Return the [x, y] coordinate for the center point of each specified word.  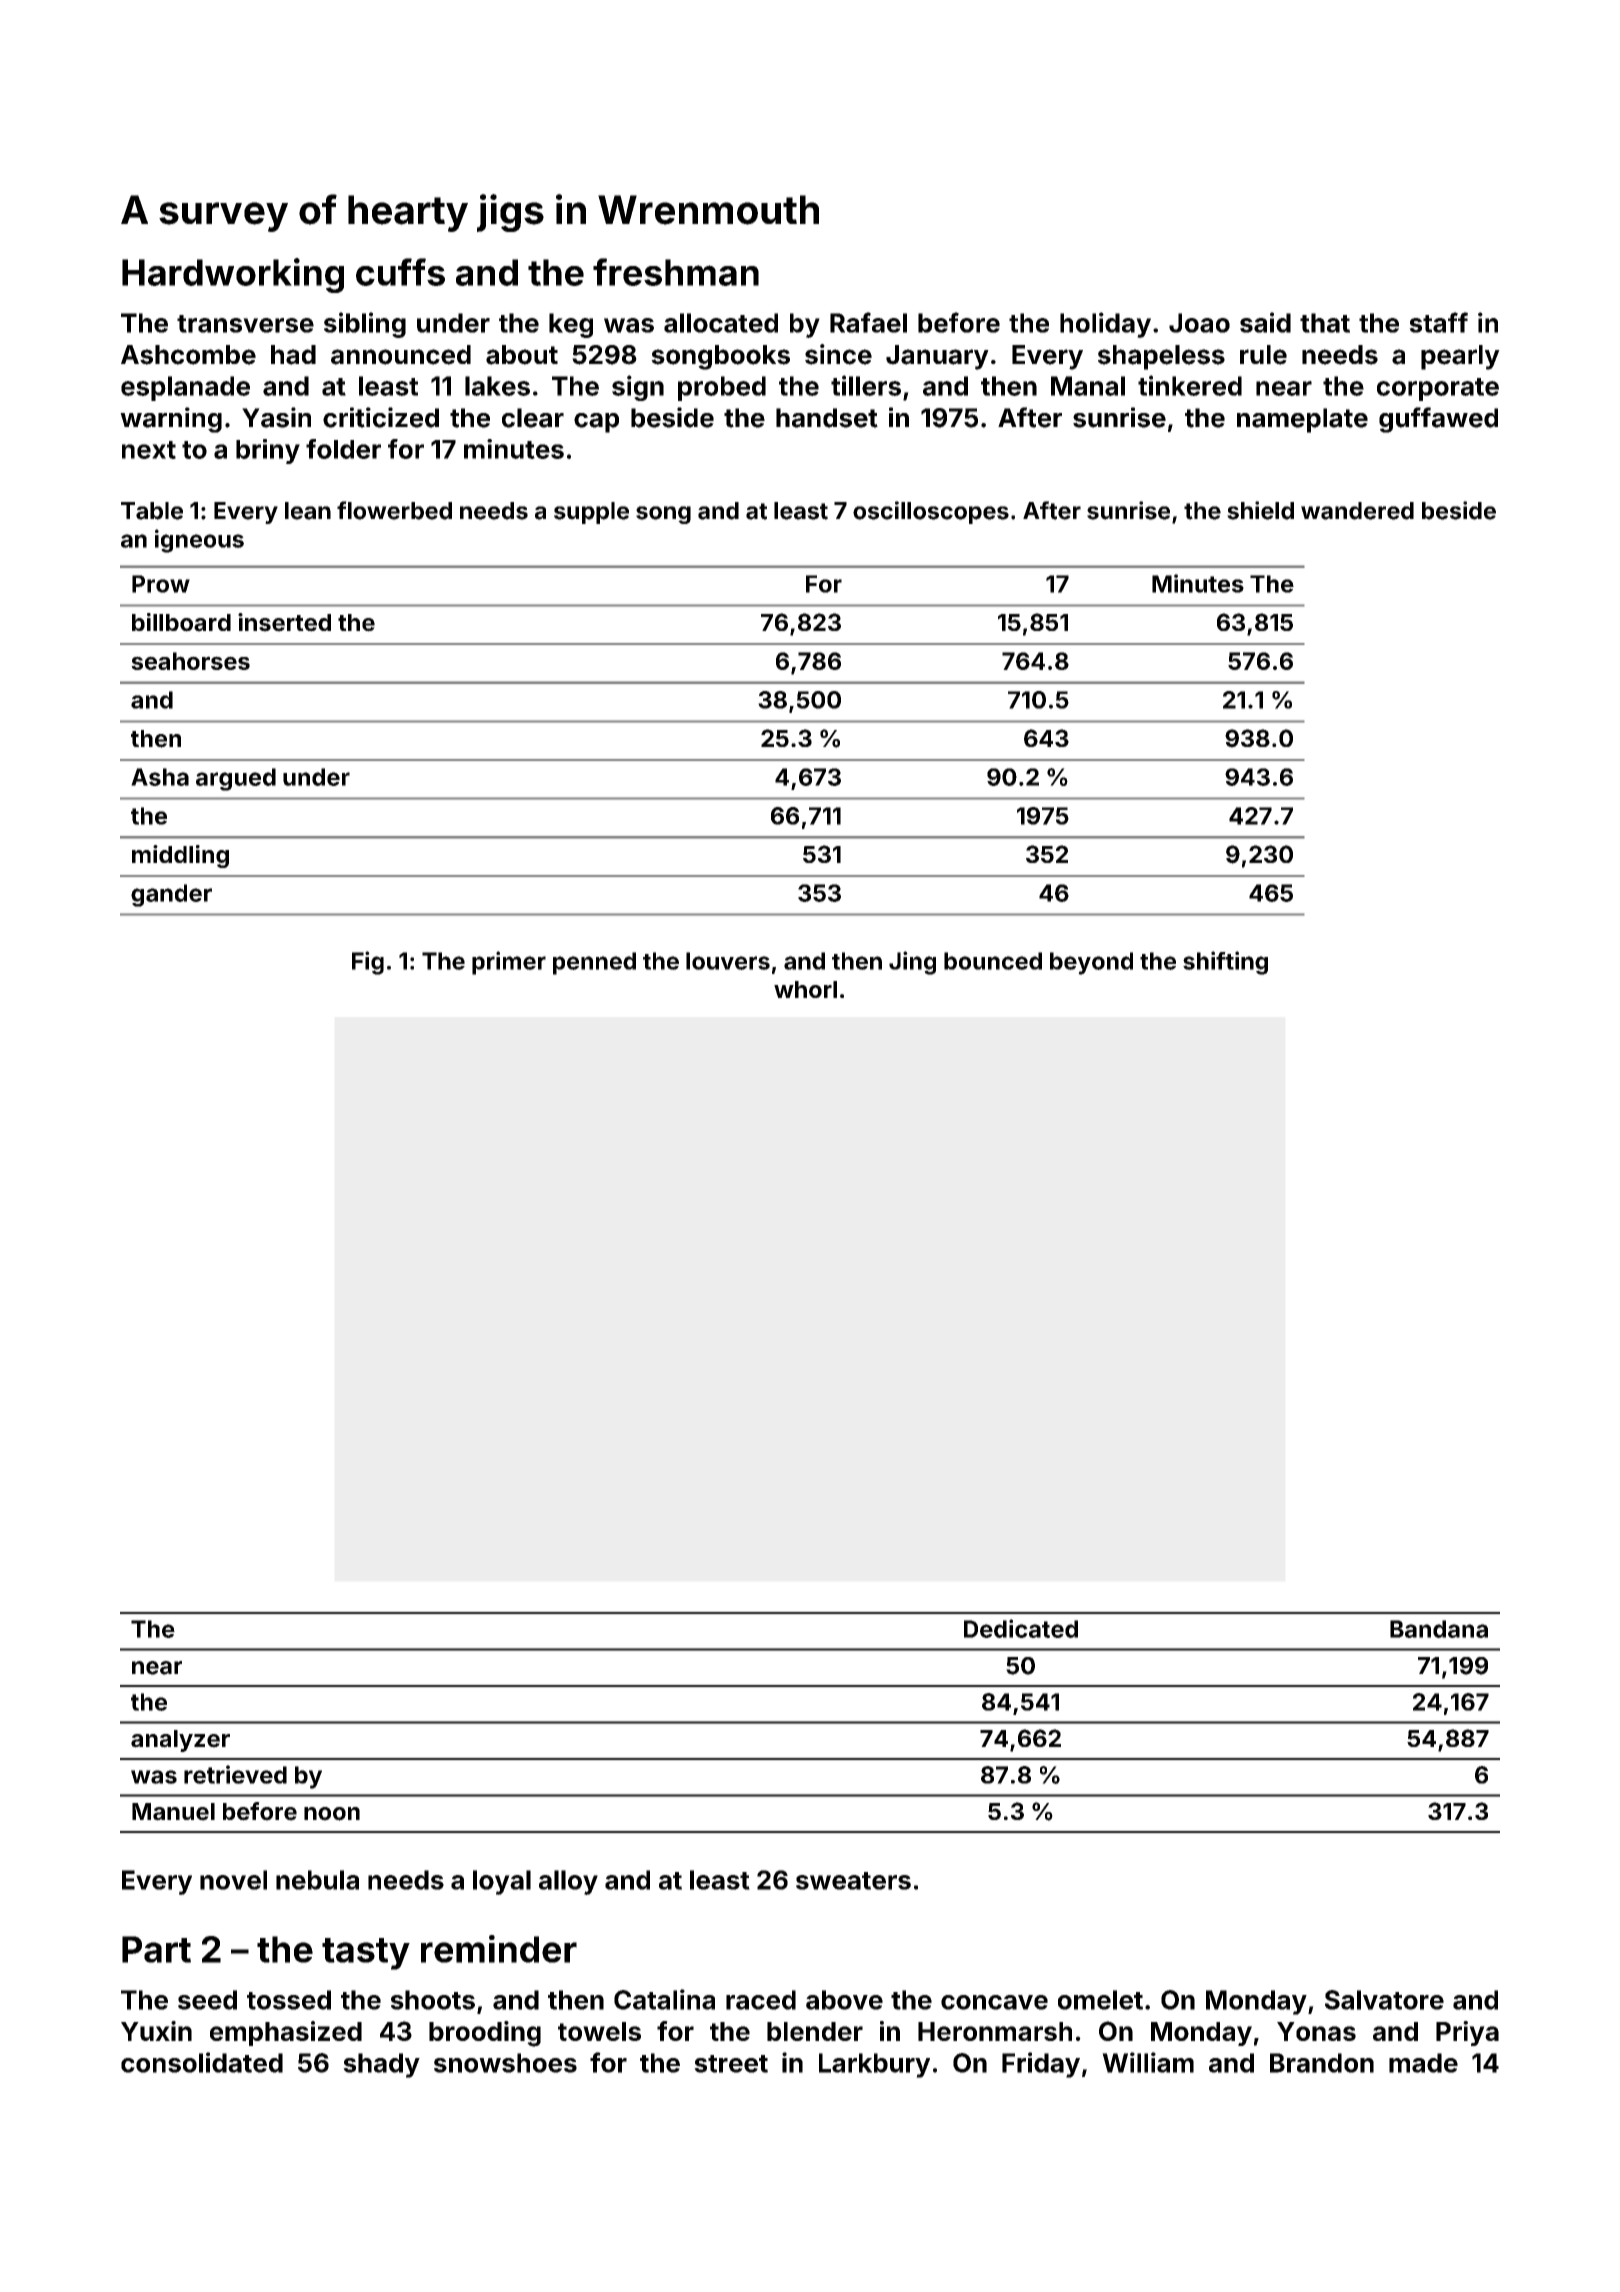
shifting [1225, 963]
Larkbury [874, 2065]
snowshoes [505, 2063]
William [1148, 2062]
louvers [728, 961]
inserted [284, 622]
